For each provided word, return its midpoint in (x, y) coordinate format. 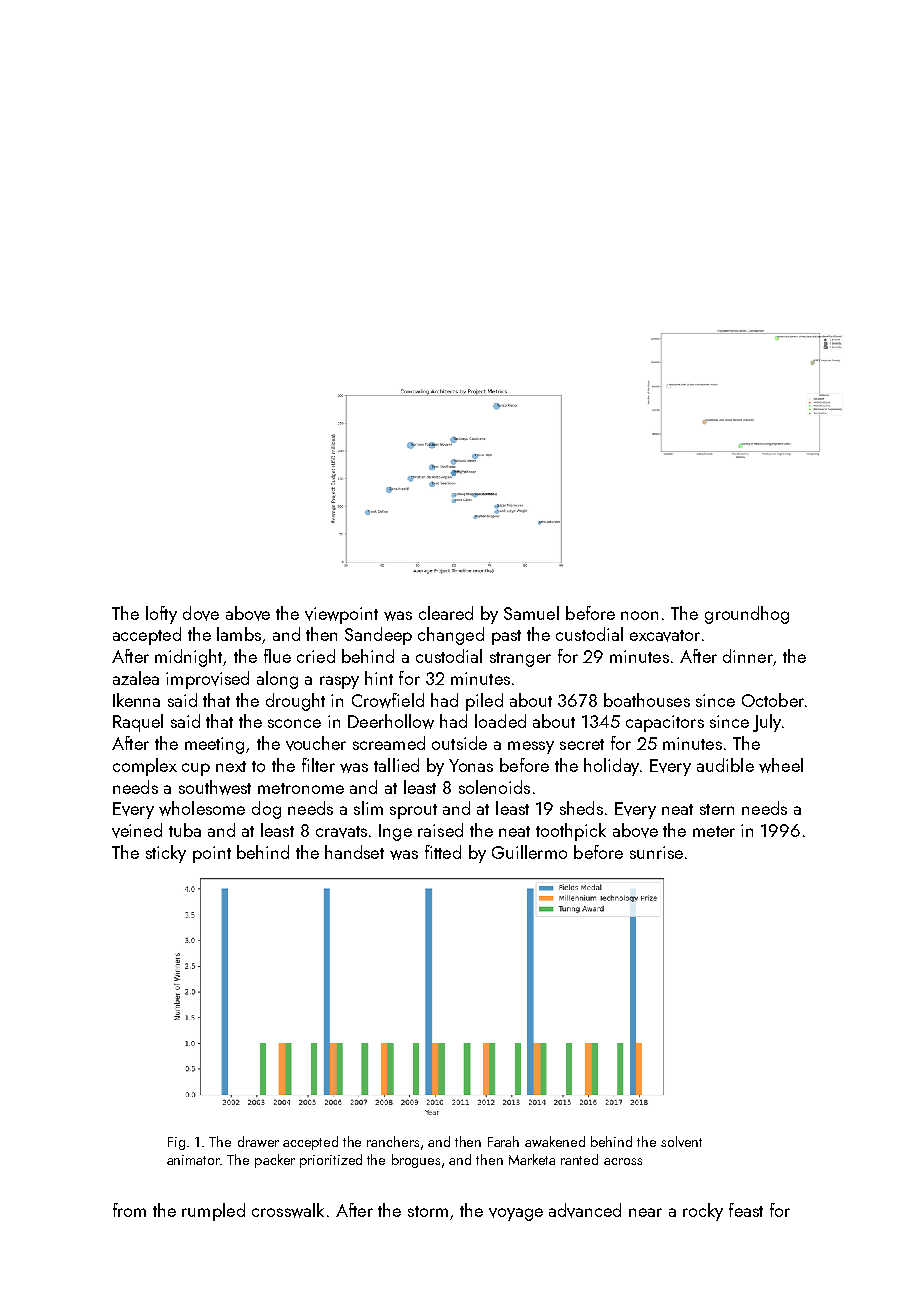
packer (275, 1161)
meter (714, 831)
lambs (239, 634)
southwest (215, 787)
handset (354, 852)
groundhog (747, 615)
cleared (446, 613)
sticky (166, 854)
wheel (781, 765)
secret (582, 744)
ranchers (393, 1141)
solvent (681, 1141)
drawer (258, 1141)
